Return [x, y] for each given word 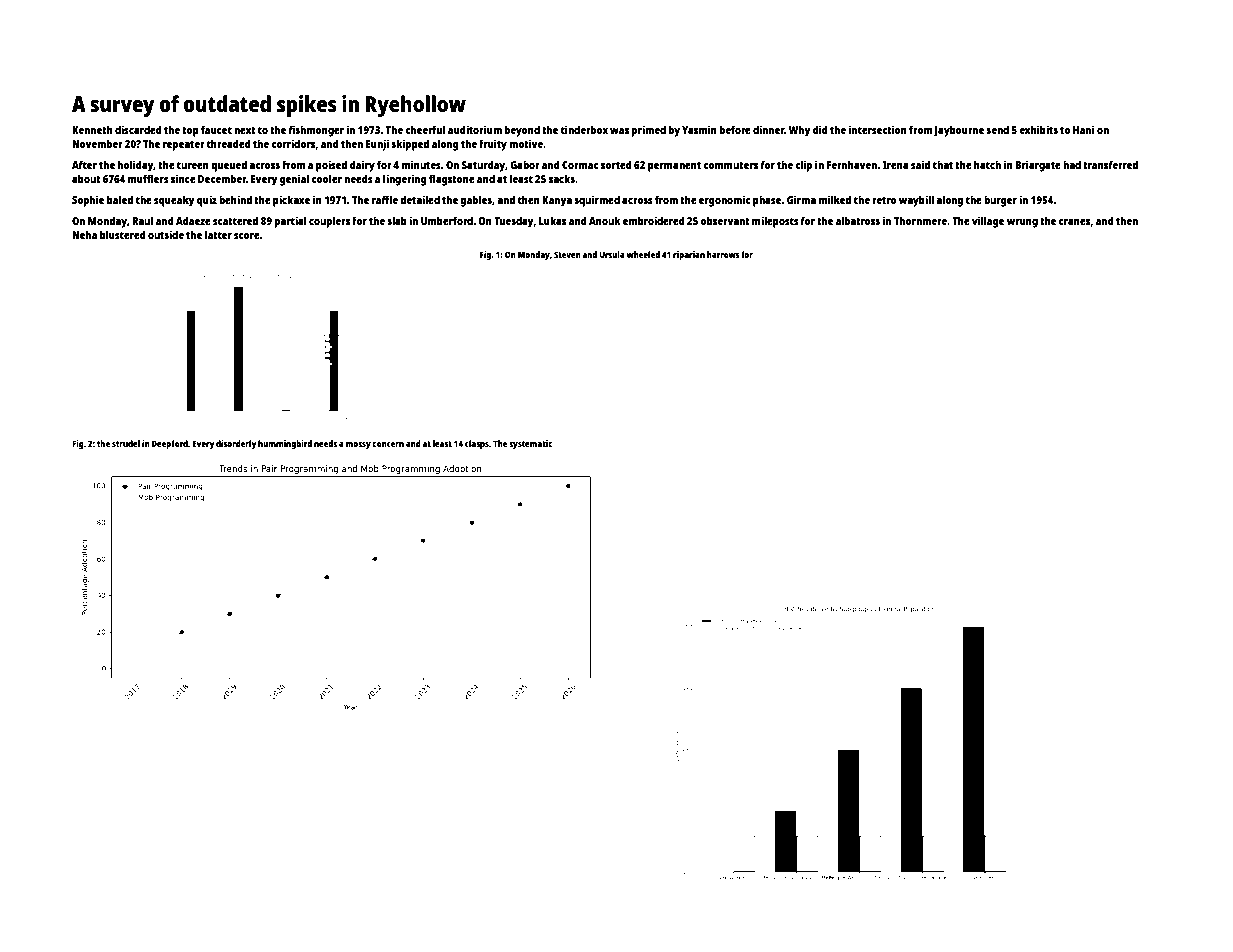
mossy [358, 445]
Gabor [525, 164]
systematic [530, 444]
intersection [878, 129]
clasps [477, 444]
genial [294, 180]
